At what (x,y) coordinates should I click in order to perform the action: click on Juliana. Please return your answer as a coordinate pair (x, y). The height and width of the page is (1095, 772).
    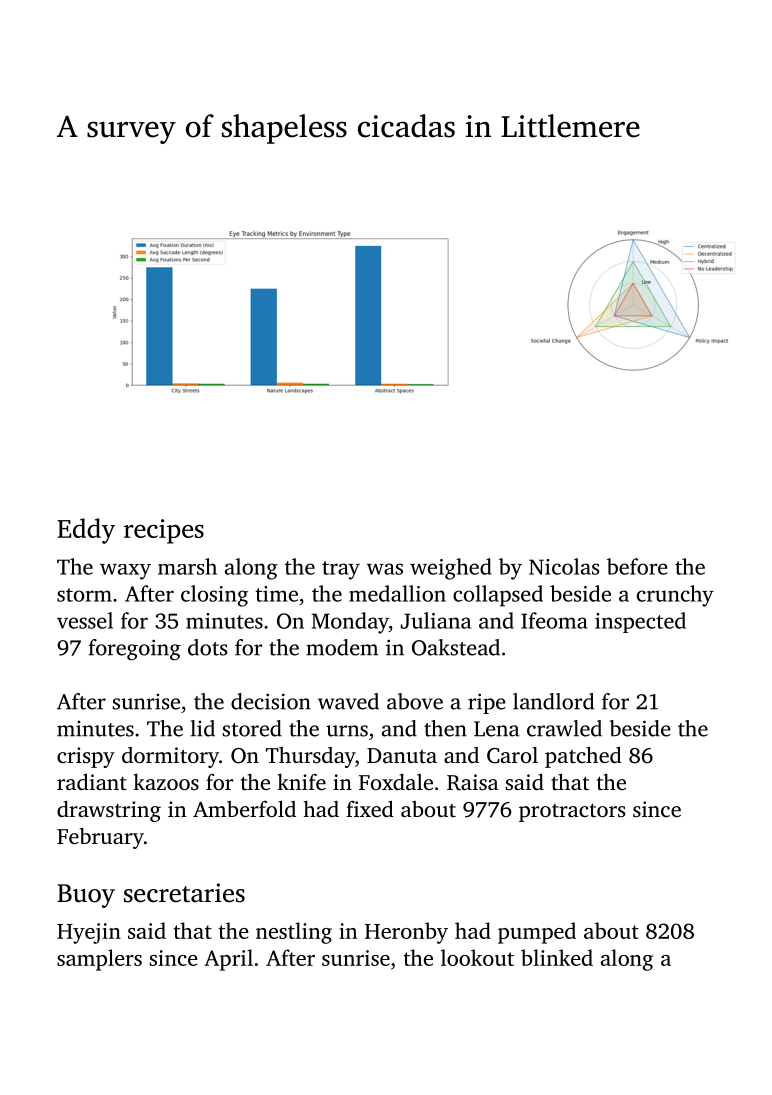
    Looking at the image, I should click on (436, 620).
